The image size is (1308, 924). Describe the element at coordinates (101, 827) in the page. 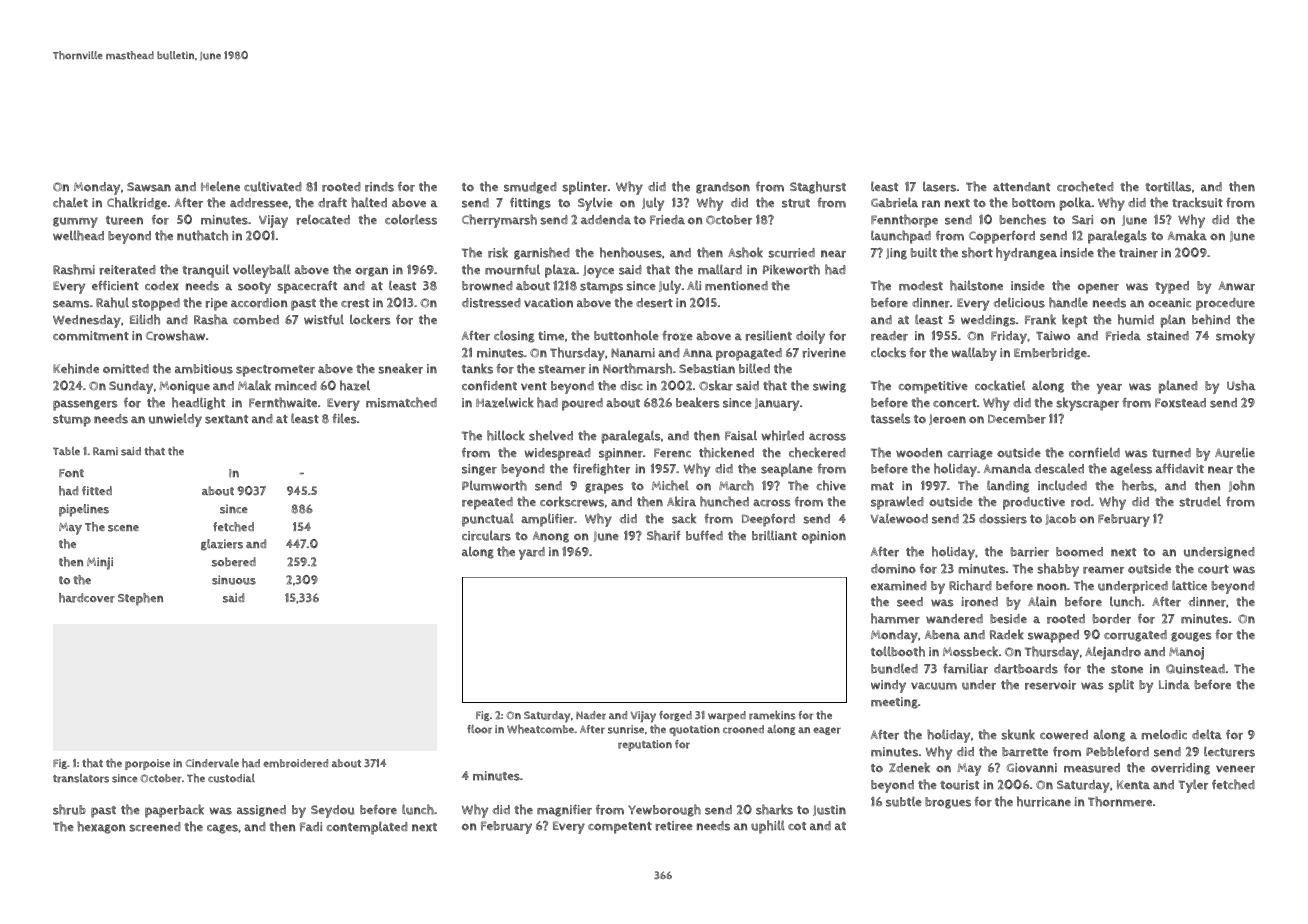

I see `hexagon` at that location.
